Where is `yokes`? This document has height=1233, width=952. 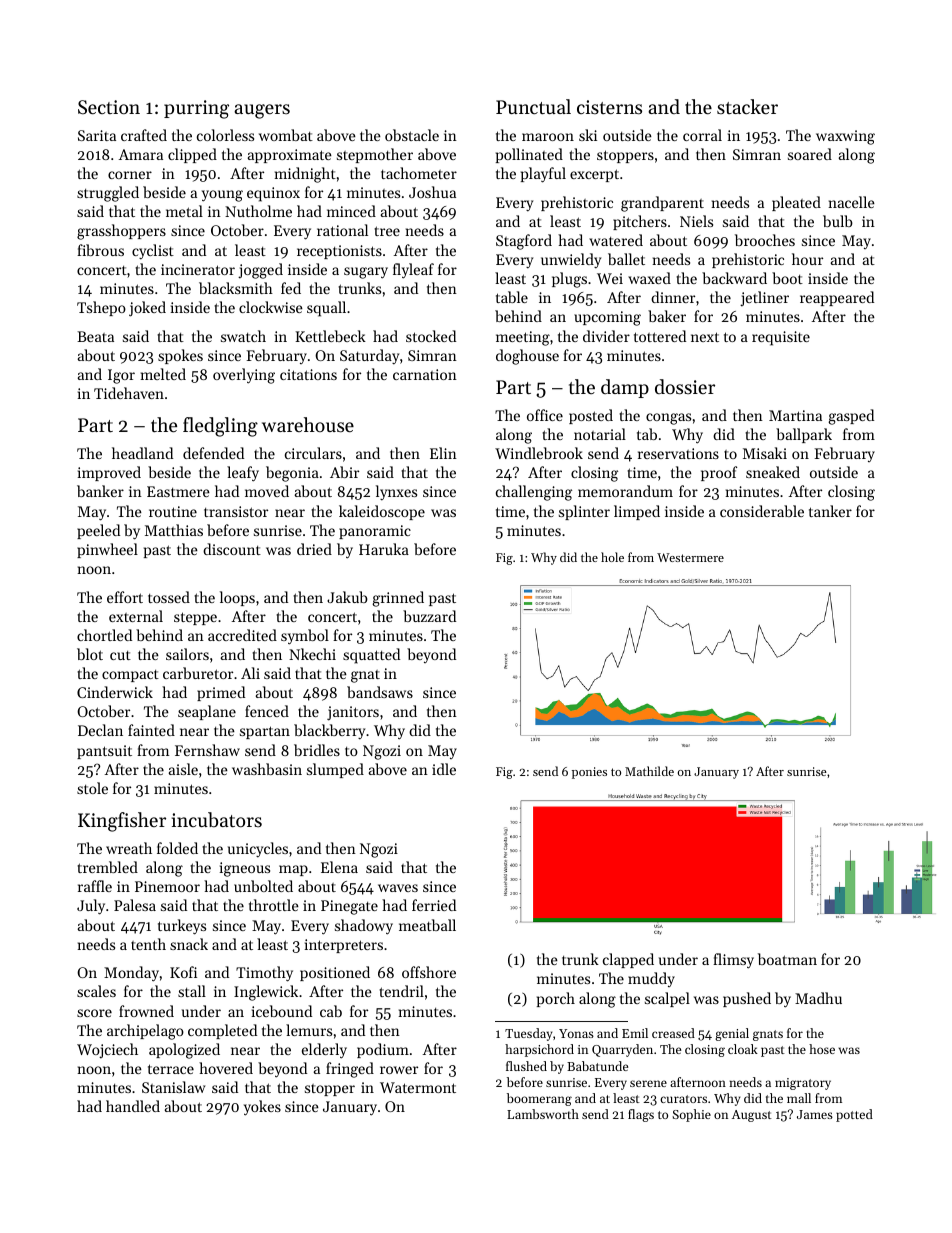 yokes is located at coordinates (262, 1108).
